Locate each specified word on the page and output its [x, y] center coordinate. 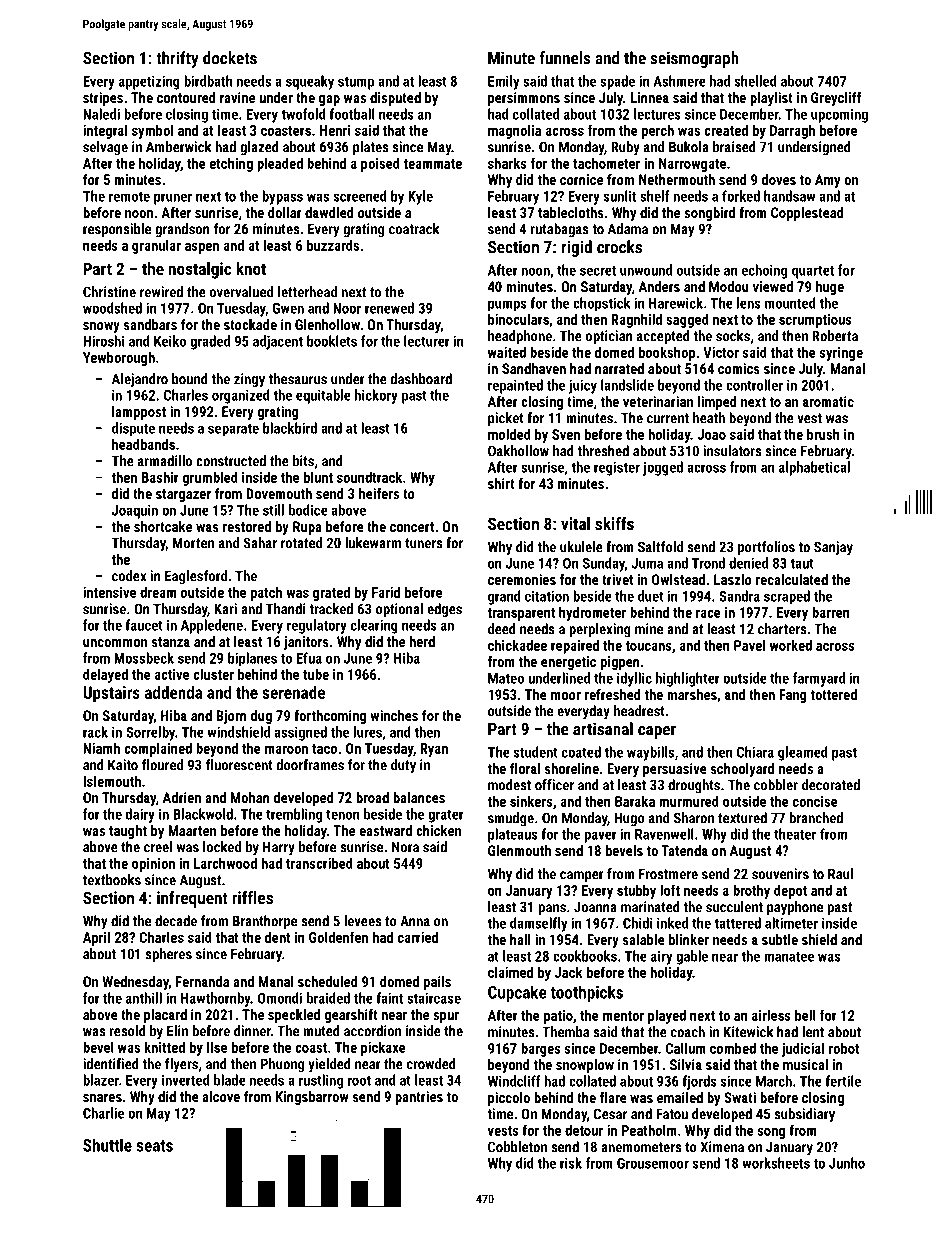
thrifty [177, 59]
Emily [503, 82]
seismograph [694, 59]
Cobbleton [517, 1147]
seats [154, 1146]
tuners [424, 543]
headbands [143, 444]
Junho [847, 1163]
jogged [663, 468]
